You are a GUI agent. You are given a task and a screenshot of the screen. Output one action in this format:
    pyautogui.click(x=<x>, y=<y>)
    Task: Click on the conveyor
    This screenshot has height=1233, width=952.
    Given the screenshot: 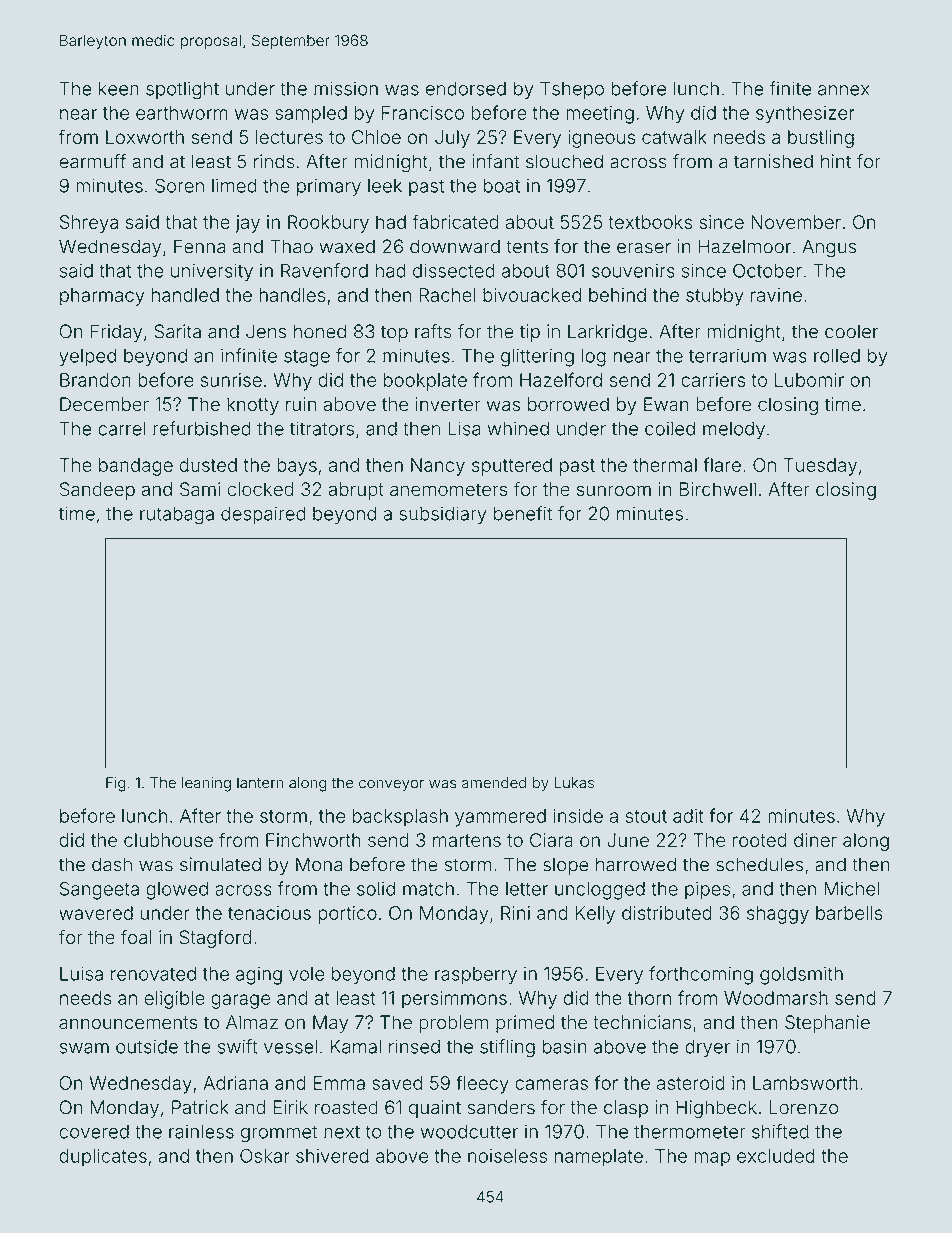 What is the action you would take?
    pyautogui.click(x=391, y=785)
